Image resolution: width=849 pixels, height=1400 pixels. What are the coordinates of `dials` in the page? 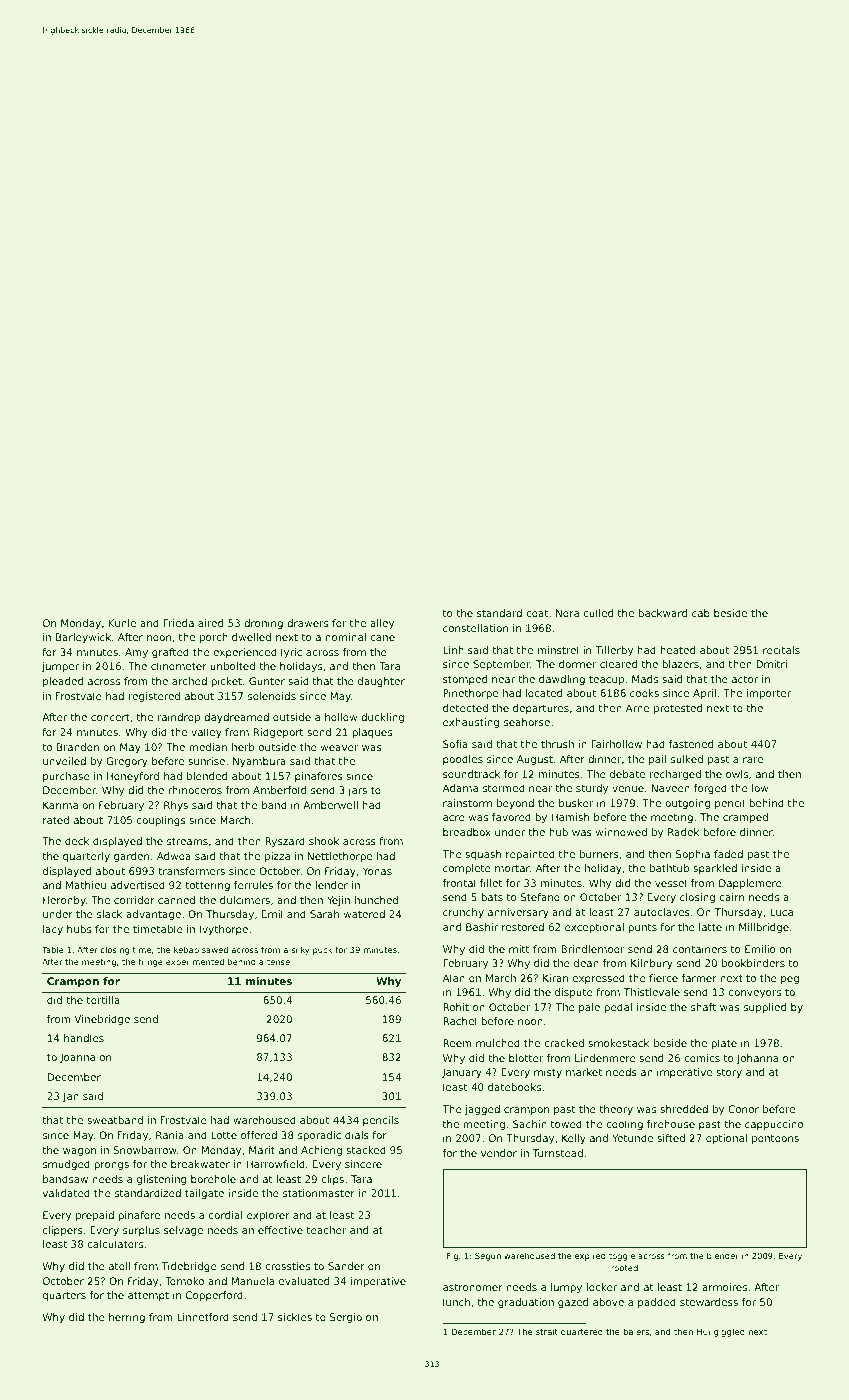 It's located at (357, 1135).
